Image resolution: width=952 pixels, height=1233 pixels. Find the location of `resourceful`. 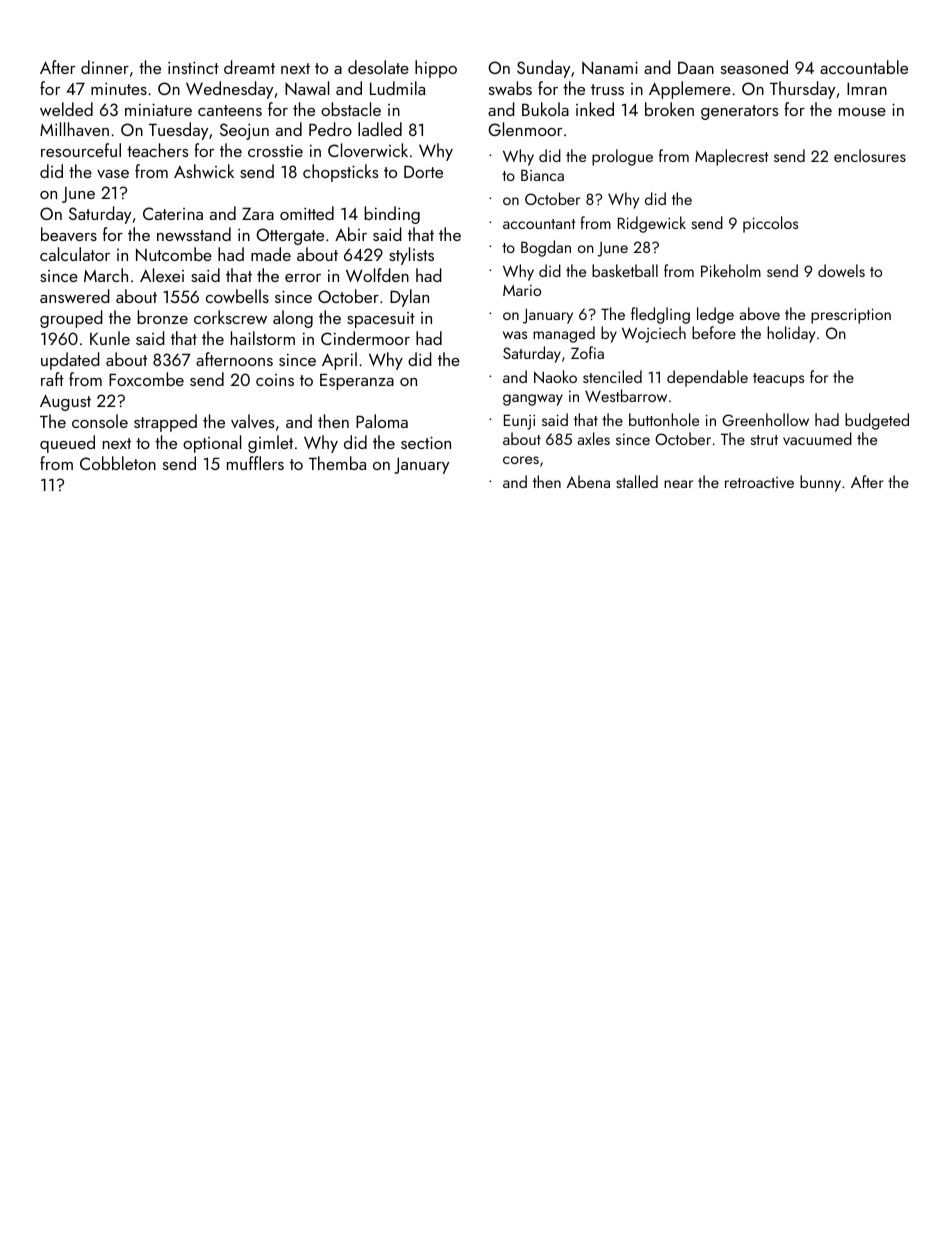

resourceful is located at coordinates (81, 150).
